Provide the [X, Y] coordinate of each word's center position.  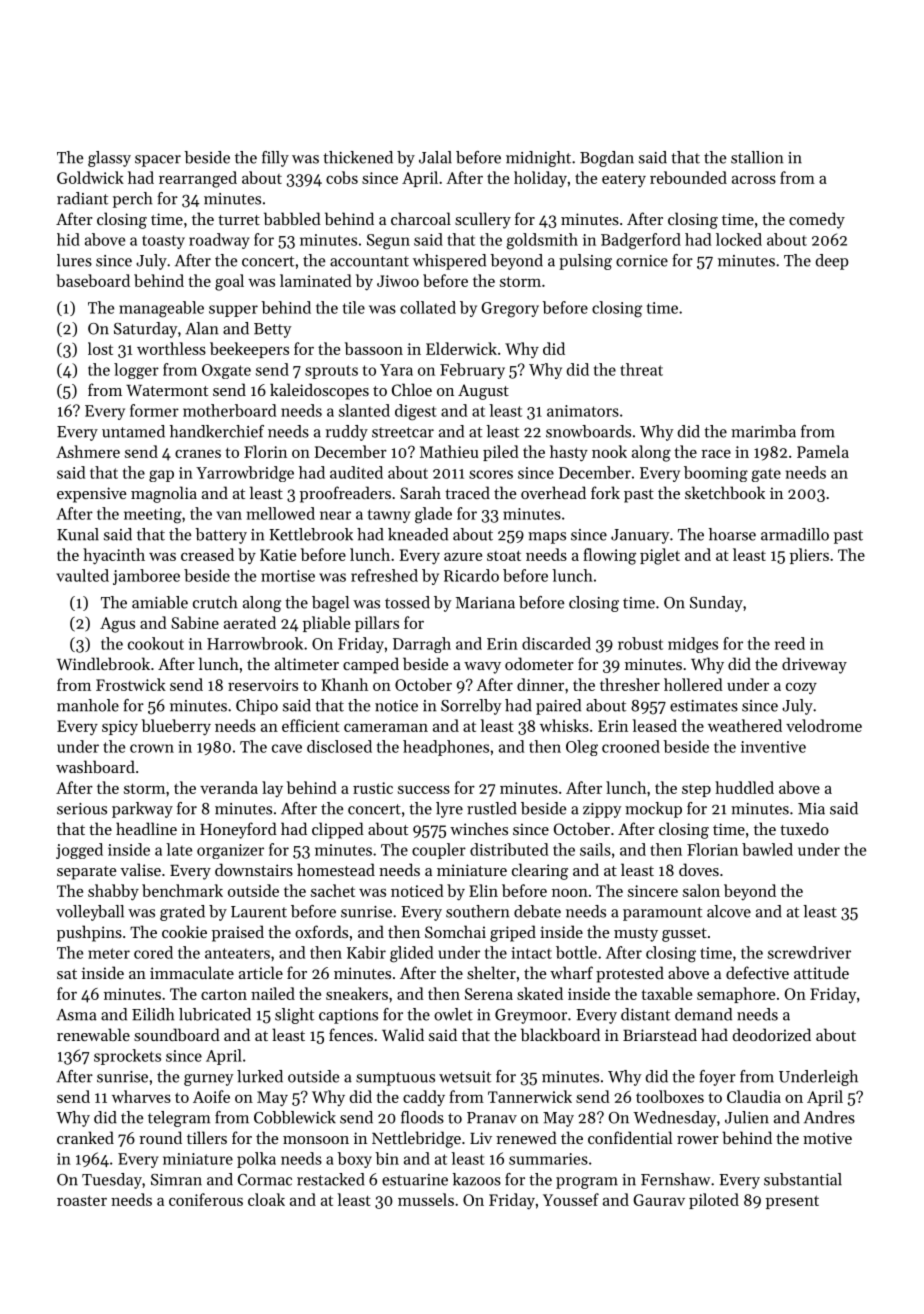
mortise [288, 576]
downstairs [254, 869]
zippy [602, 810]
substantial [803, 1179]
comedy [817, 220]
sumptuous [395, 1079]
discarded [556, 643]
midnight [538, 159]
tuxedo [804, 828]
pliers [809, 556]
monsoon [316, 1140]
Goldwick [90, 177]
